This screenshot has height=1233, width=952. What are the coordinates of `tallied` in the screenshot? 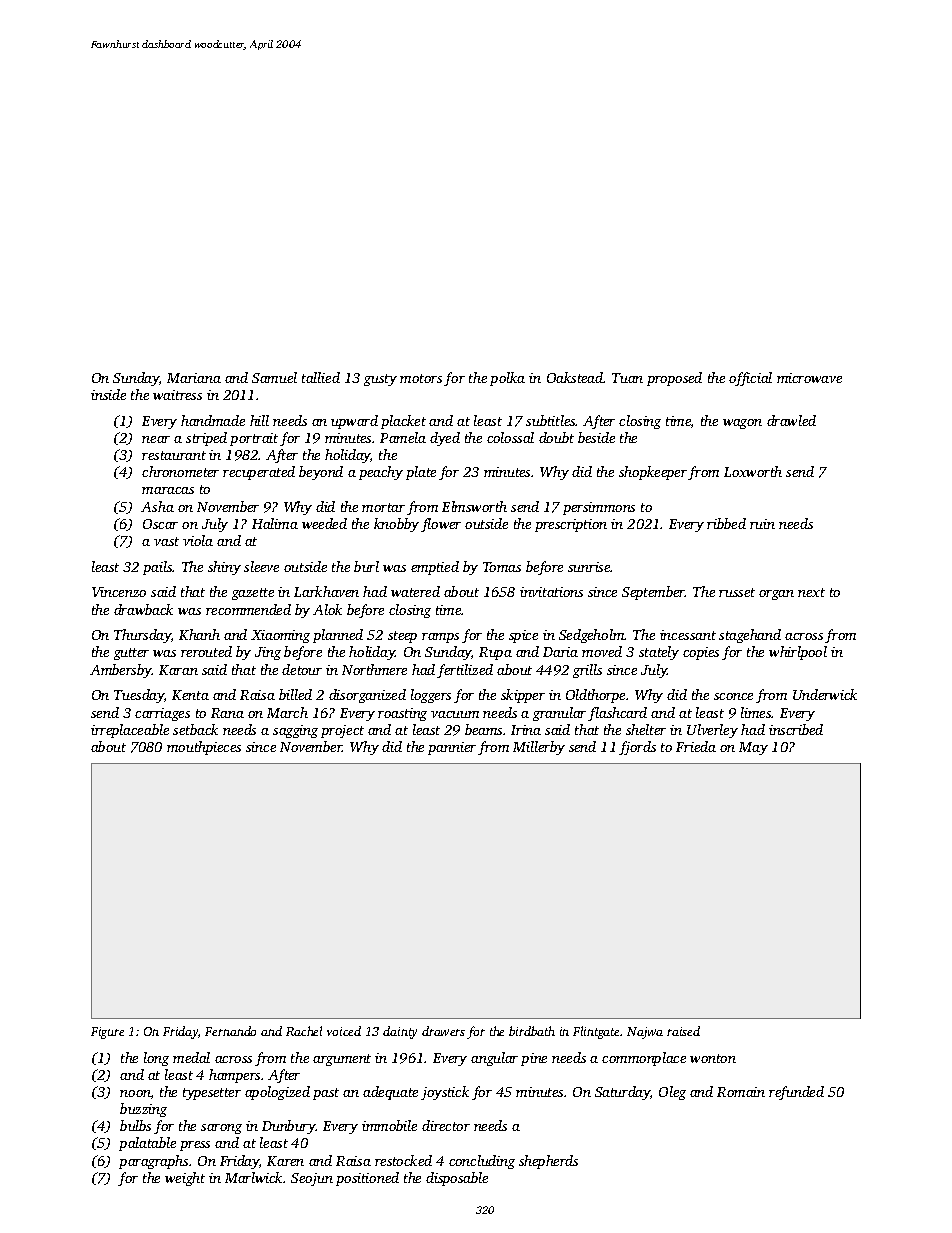 It's located at (321, 377).
